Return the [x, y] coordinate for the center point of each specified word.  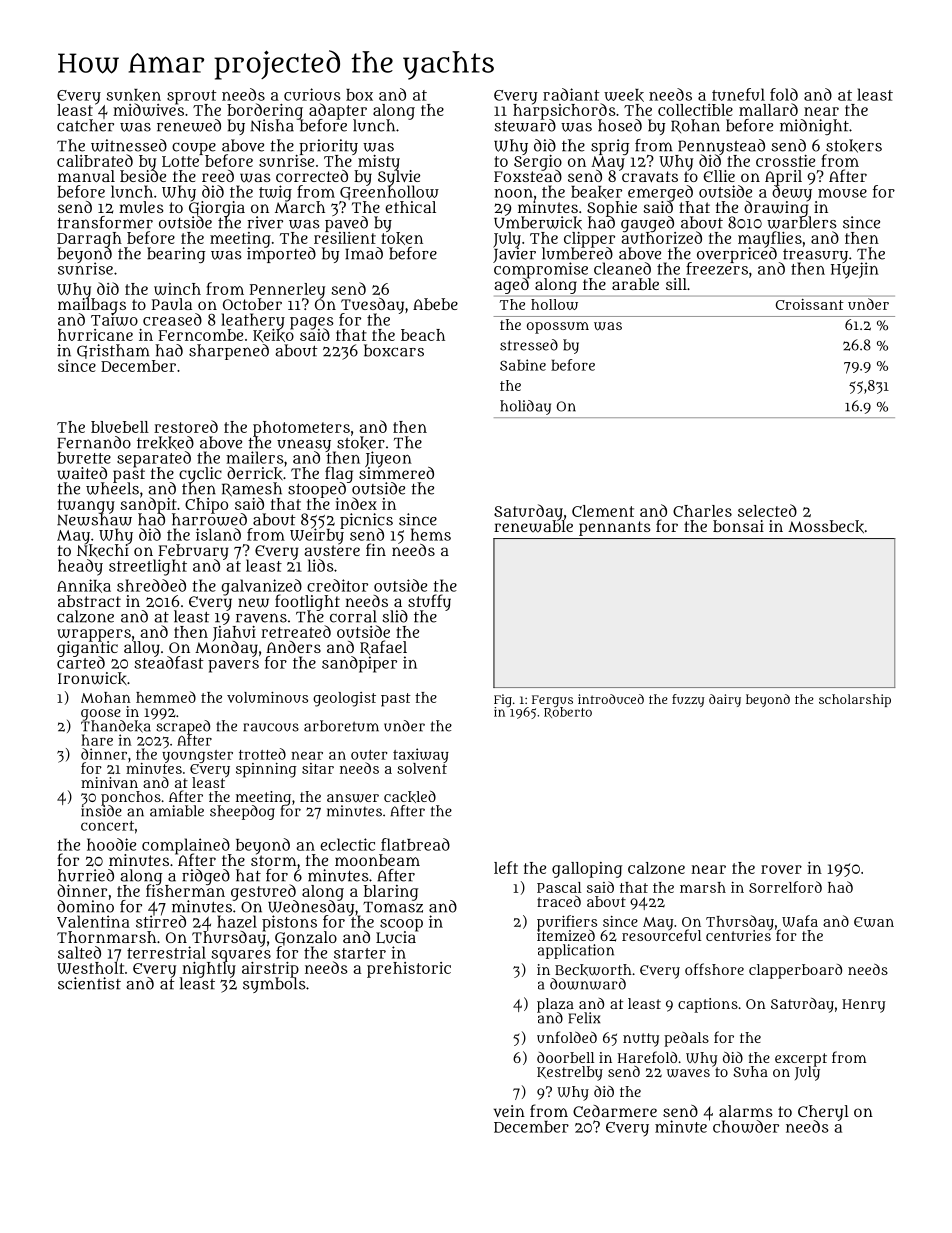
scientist [89, 983]
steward [525, 125]
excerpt [801, 1059]
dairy [725, 700]
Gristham [113, 351]
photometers [301, 428]
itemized [566, 935]
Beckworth [593, 970]
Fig [503, 700]
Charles [702, 511]
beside [143, 176]
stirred [161, 921]
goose [101, 714]
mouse [842, 193]
